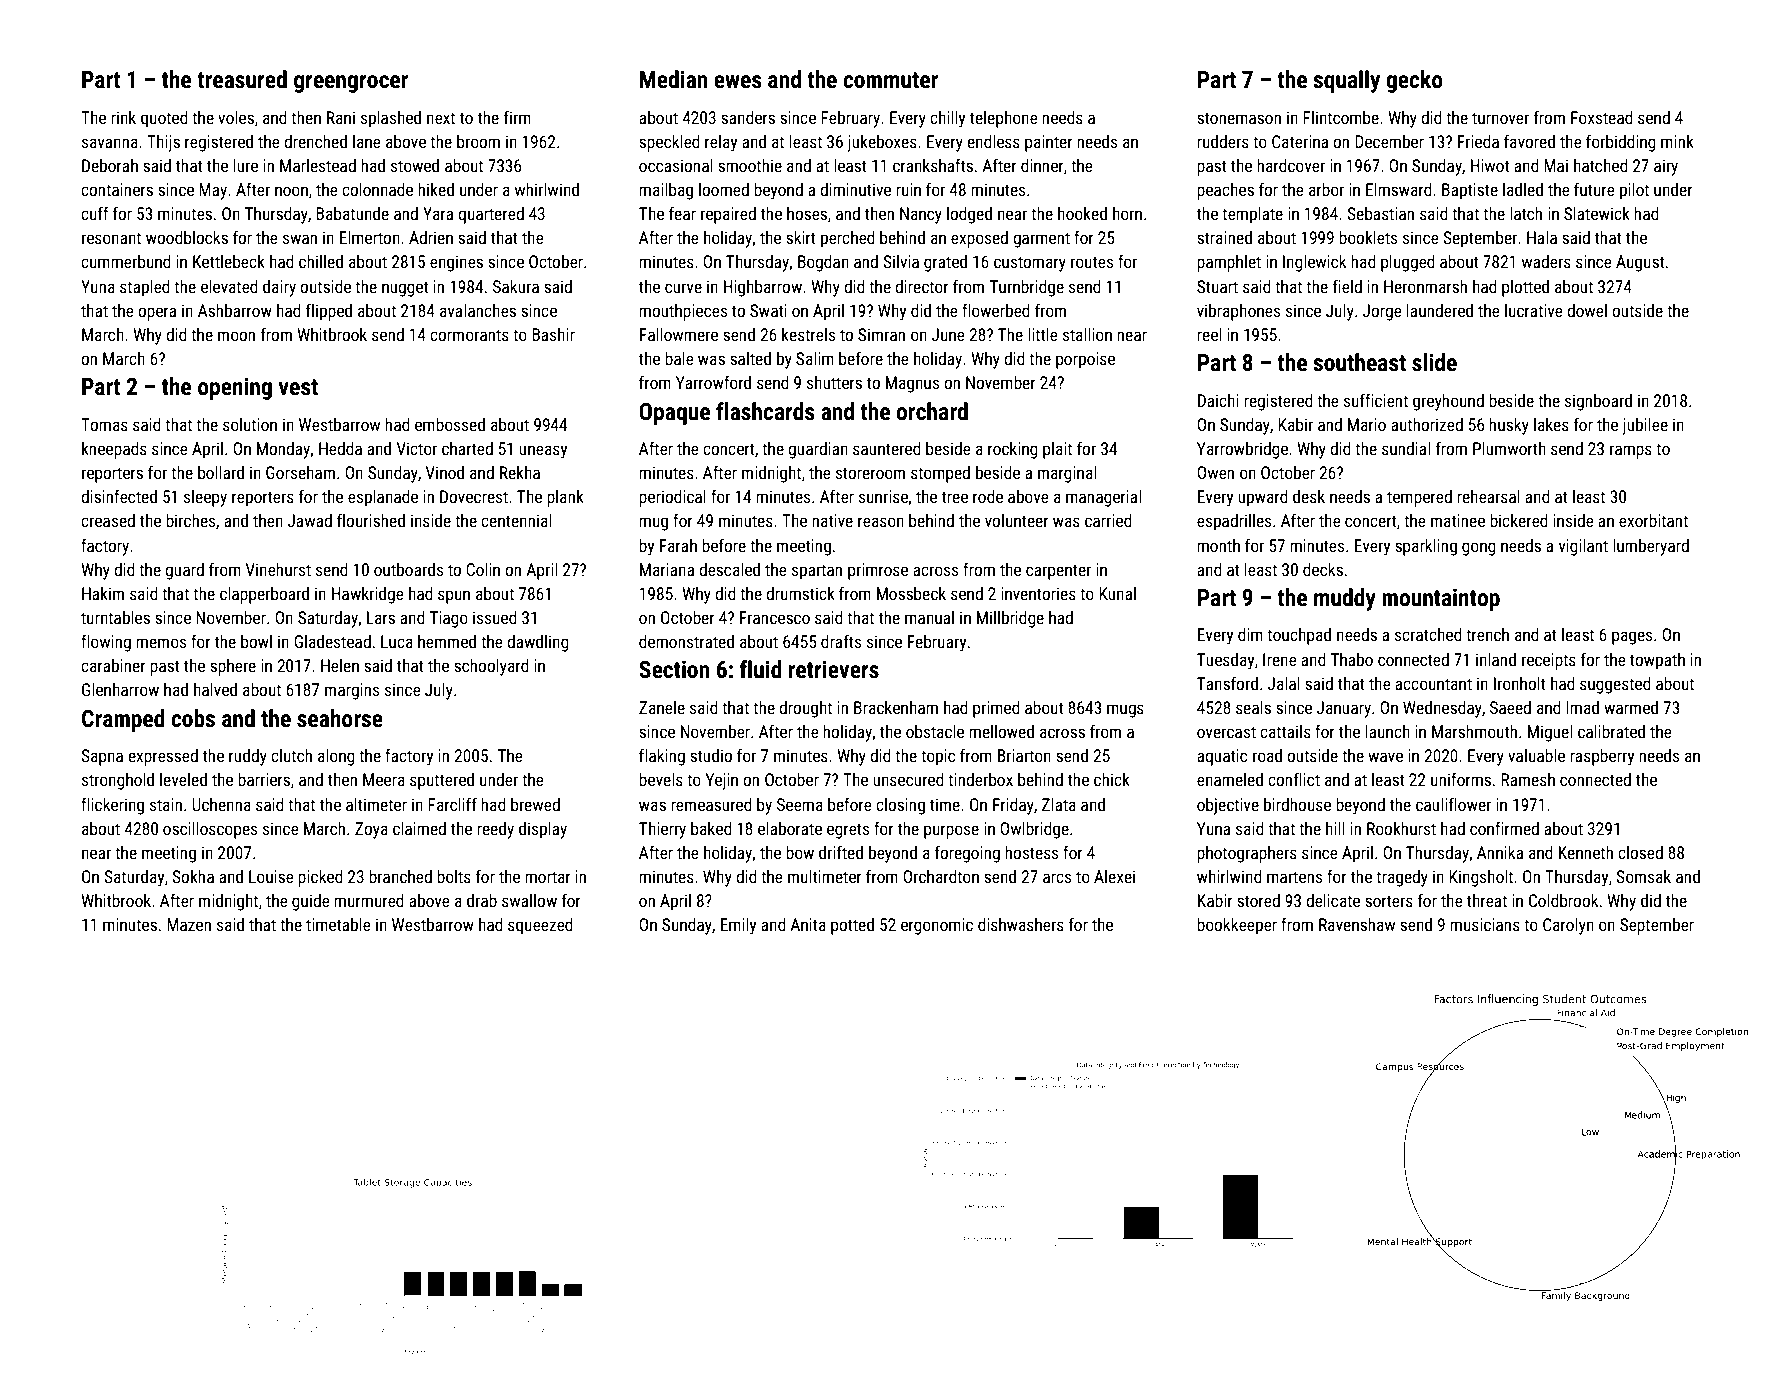 Image resolution: width=1788 pixels, height=1382 pixels. What do you see at coordinates (1021, 924) in the page?
I see `dishwashers` at bounding box center [1021, 924].
